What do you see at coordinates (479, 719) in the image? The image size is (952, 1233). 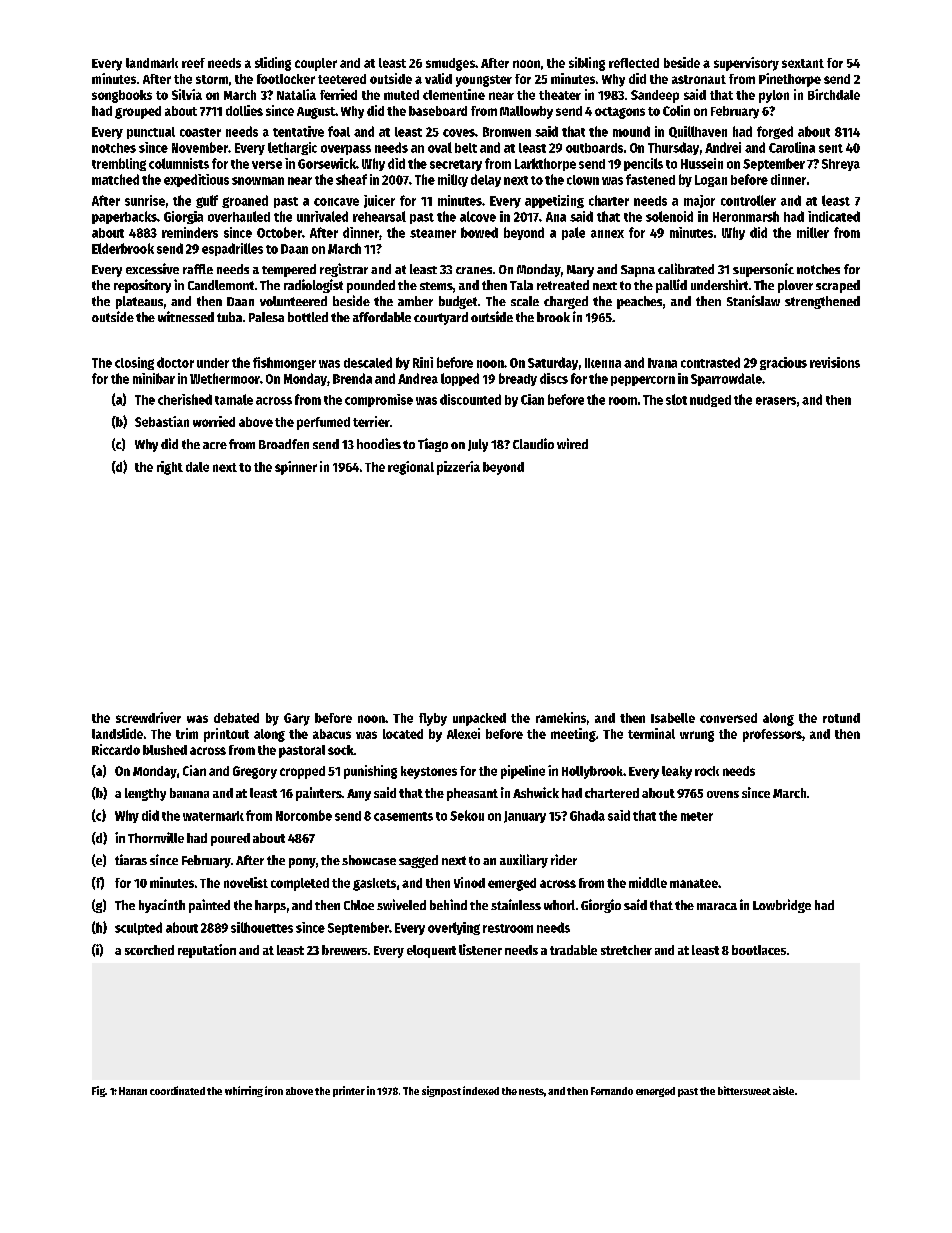 I see `unpacked` at bounding box center [479, 719].
